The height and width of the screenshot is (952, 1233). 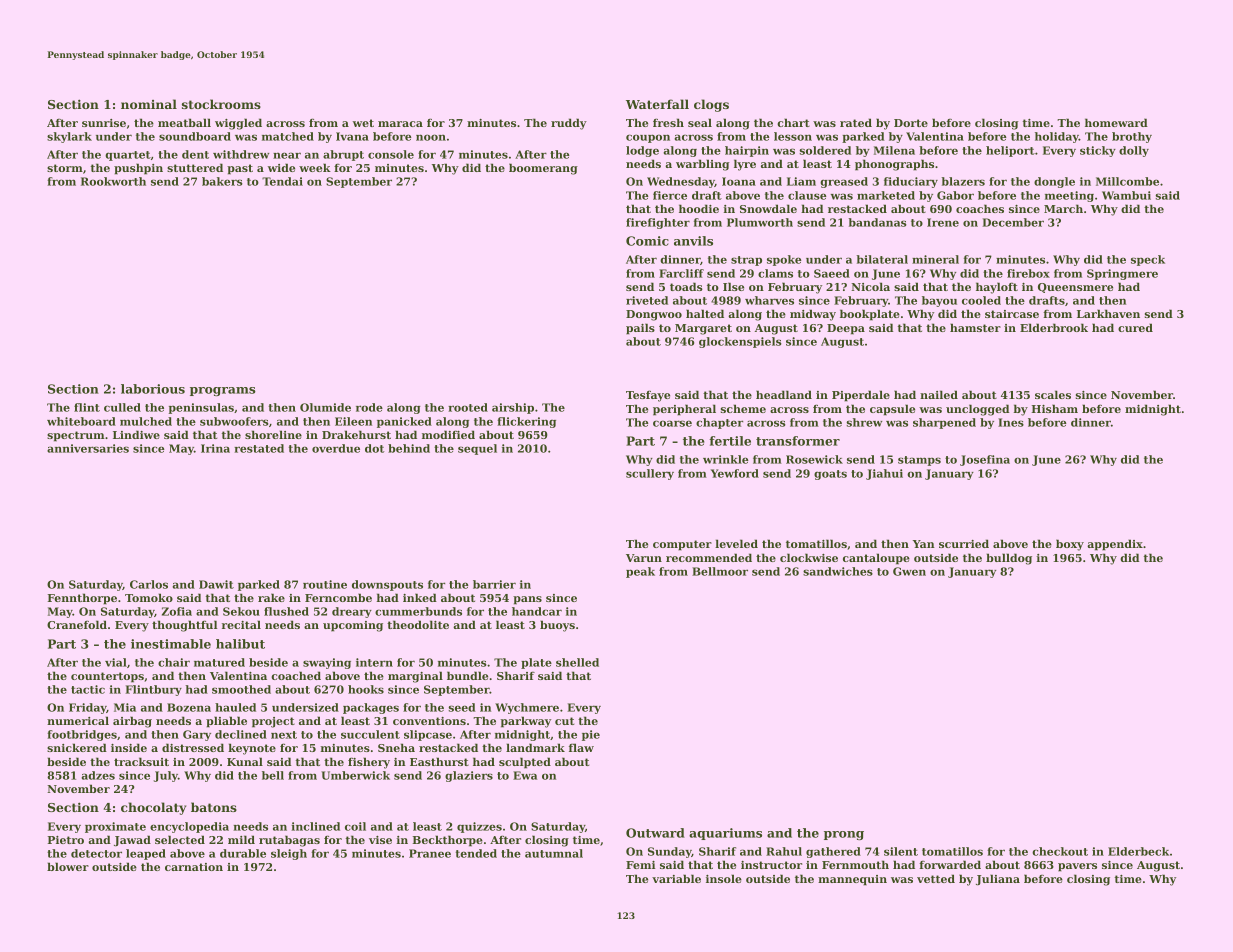 What do you see at coordinates (911, 123) in the screenshot?
I see `Dorte` at bounding box center [911, 123].
